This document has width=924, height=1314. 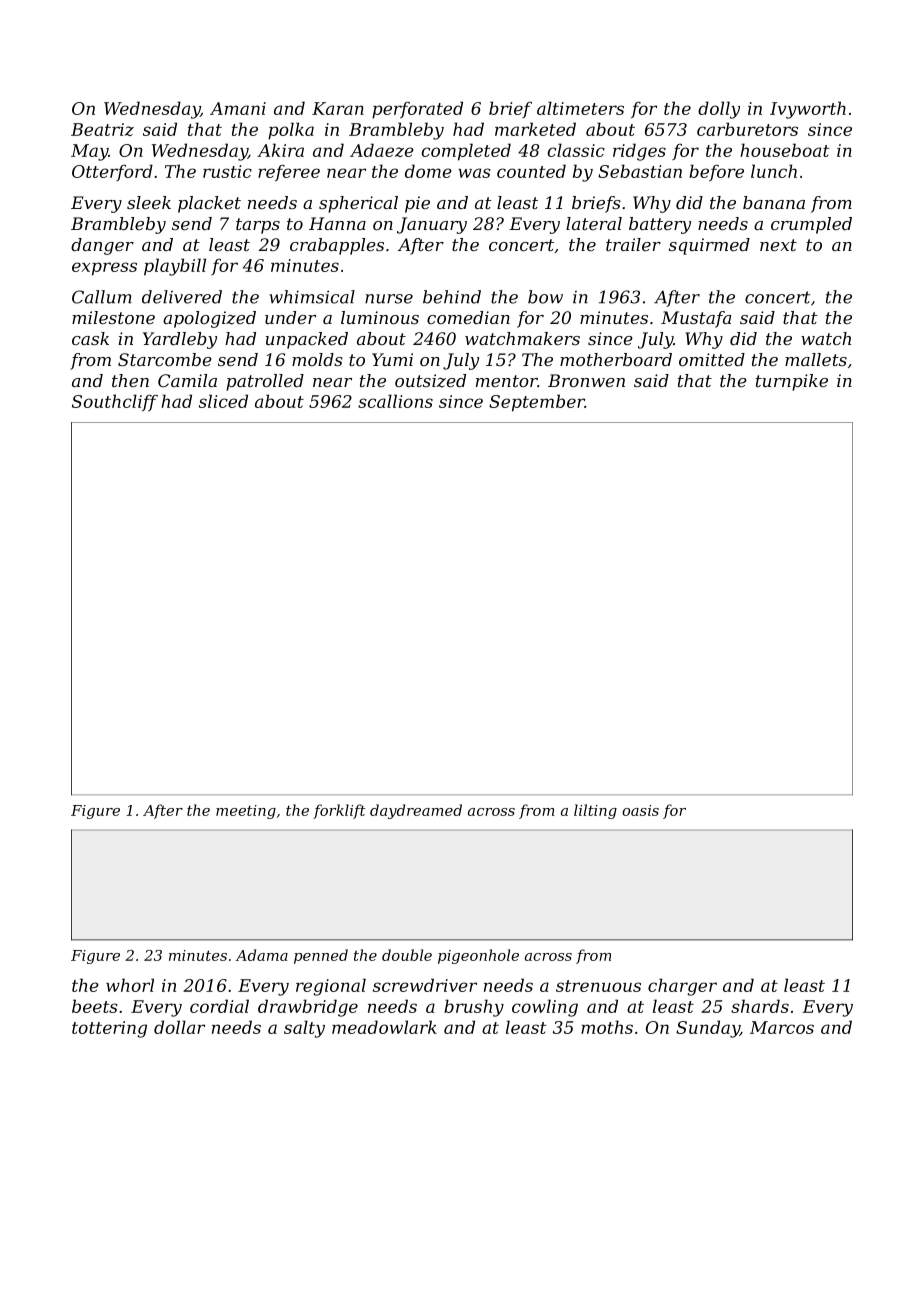 What do you see at coordinates (130, 985) in the document?
I see `whorl` at bounding box center [130, 985].
